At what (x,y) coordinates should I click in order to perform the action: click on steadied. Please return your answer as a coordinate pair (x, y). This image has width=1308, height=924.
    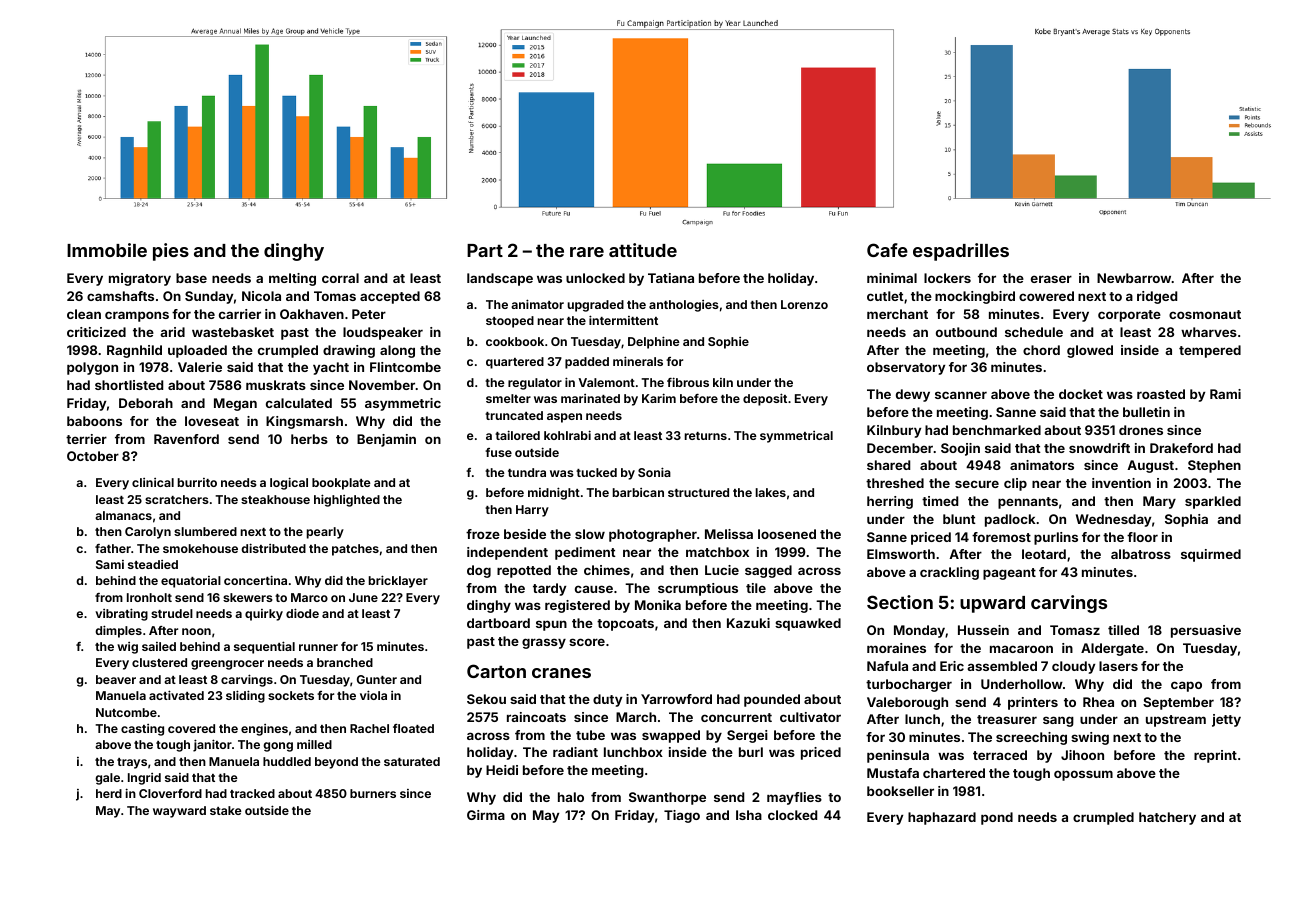
    Looking at the image, I should click on (153, 564).
